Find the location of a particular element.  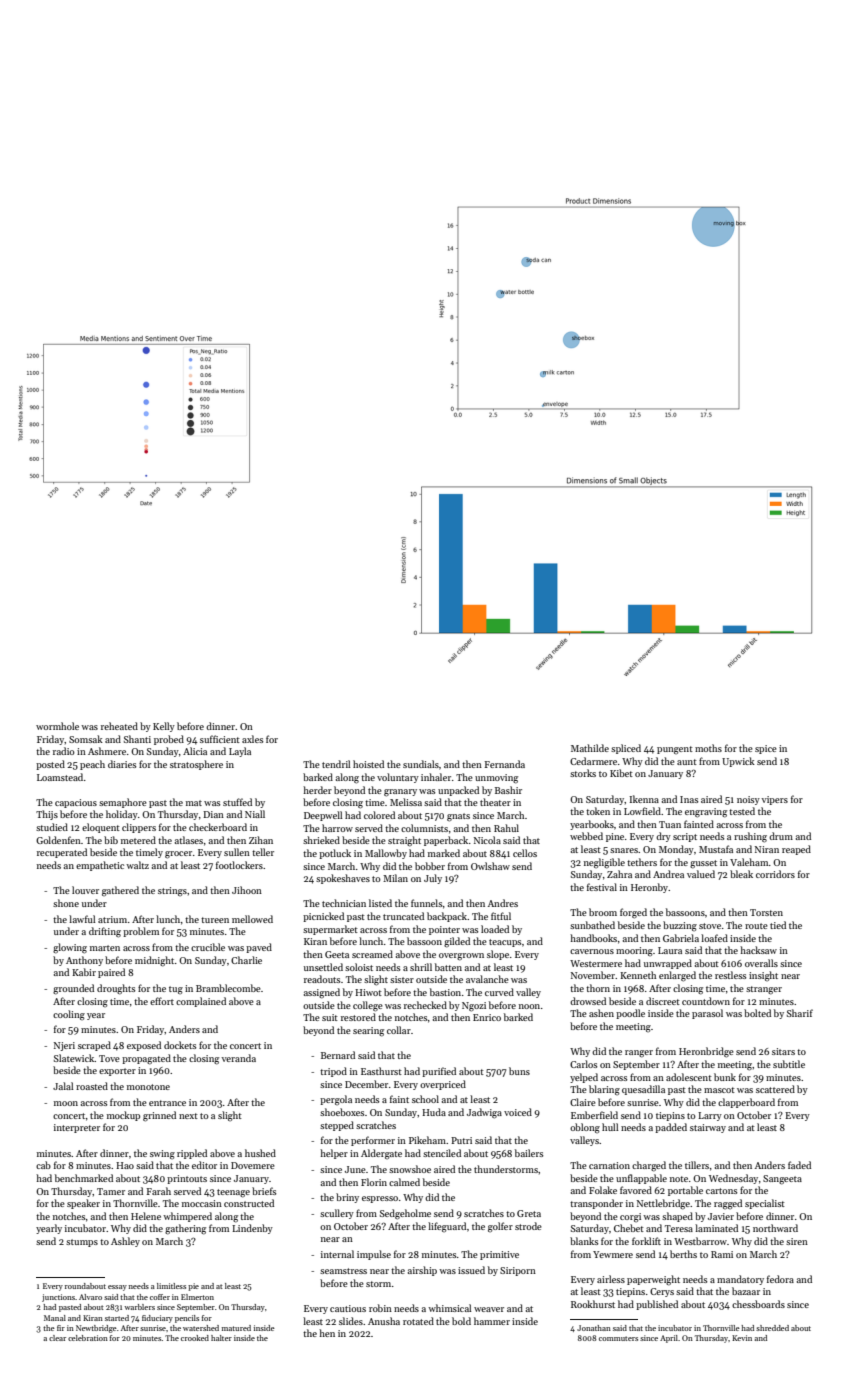

briny is located at coordinates (347, 1198).
